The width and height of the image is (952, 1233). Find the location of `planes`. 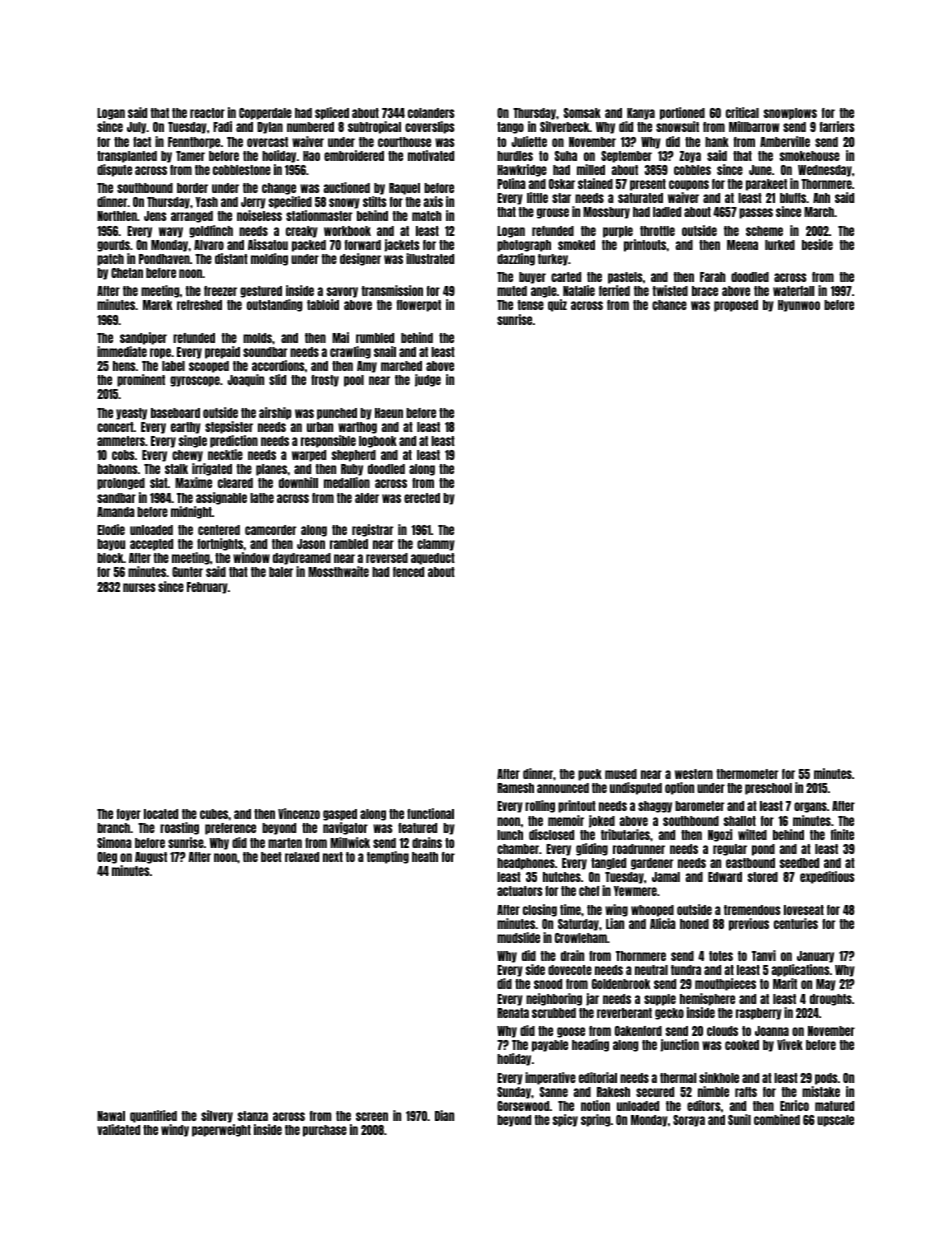

planes is located at coordinates (271, 470).
